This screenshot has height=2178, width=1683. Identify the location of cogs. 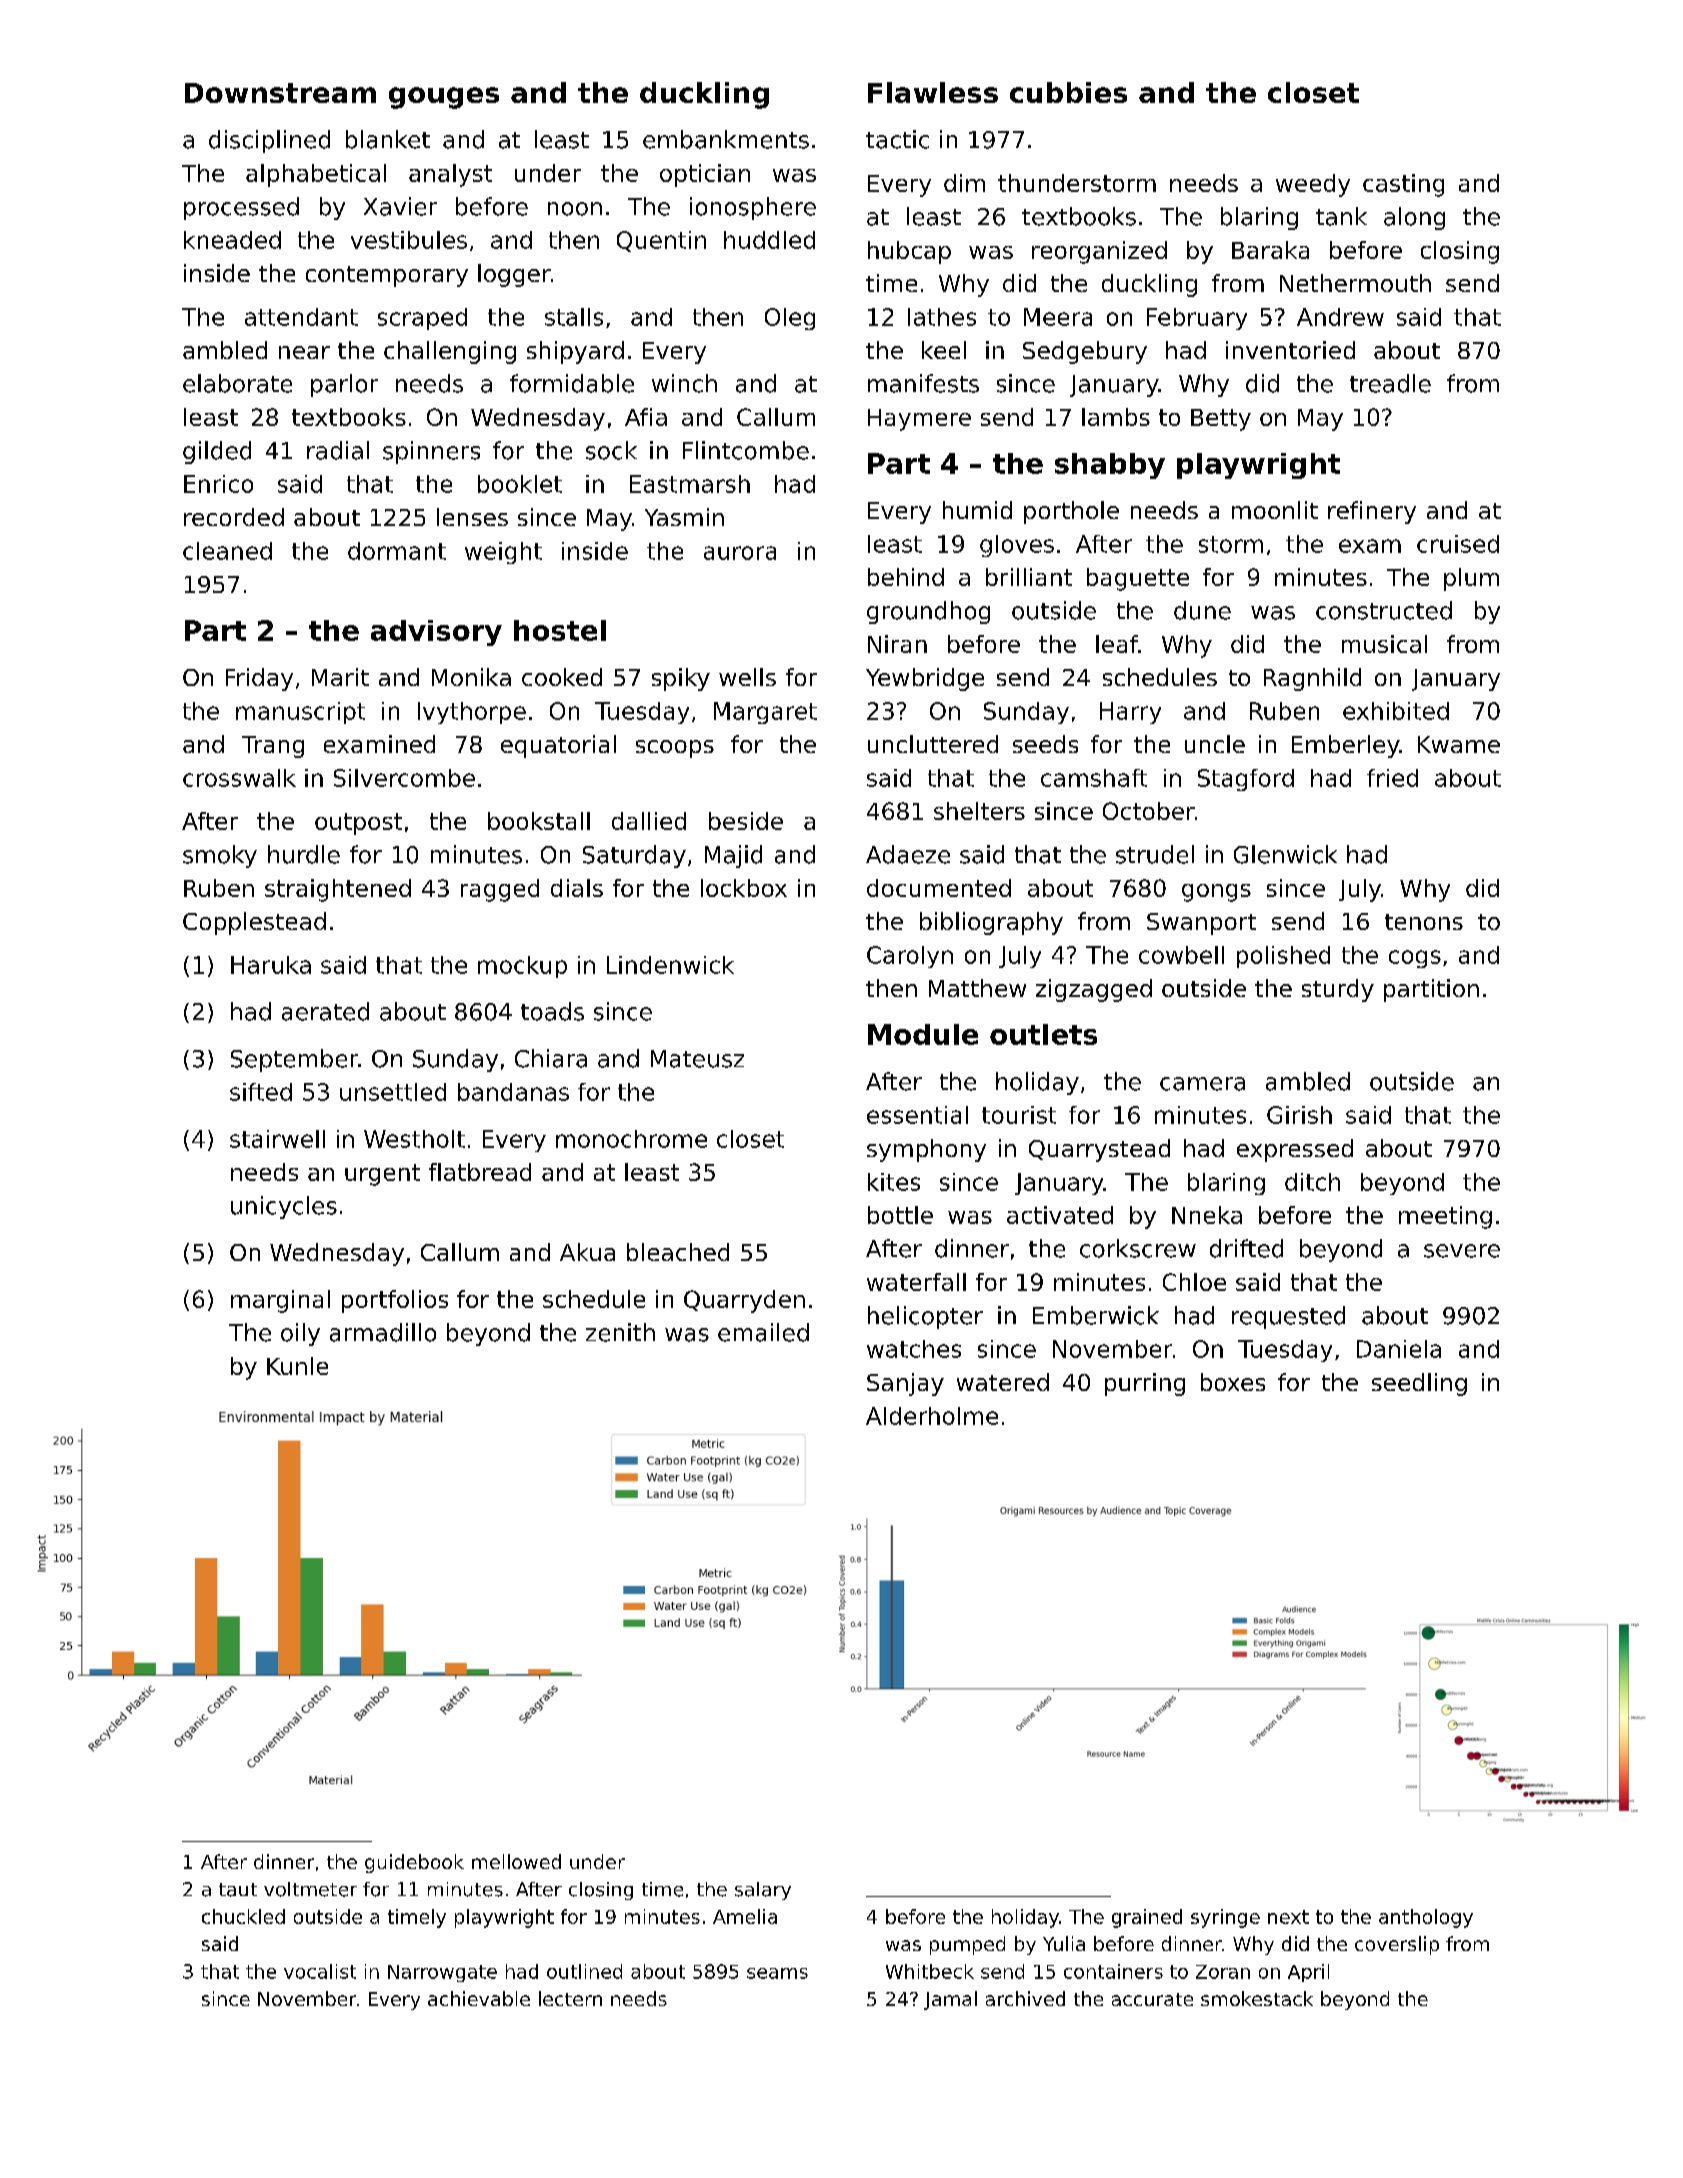
(1415, 959).
